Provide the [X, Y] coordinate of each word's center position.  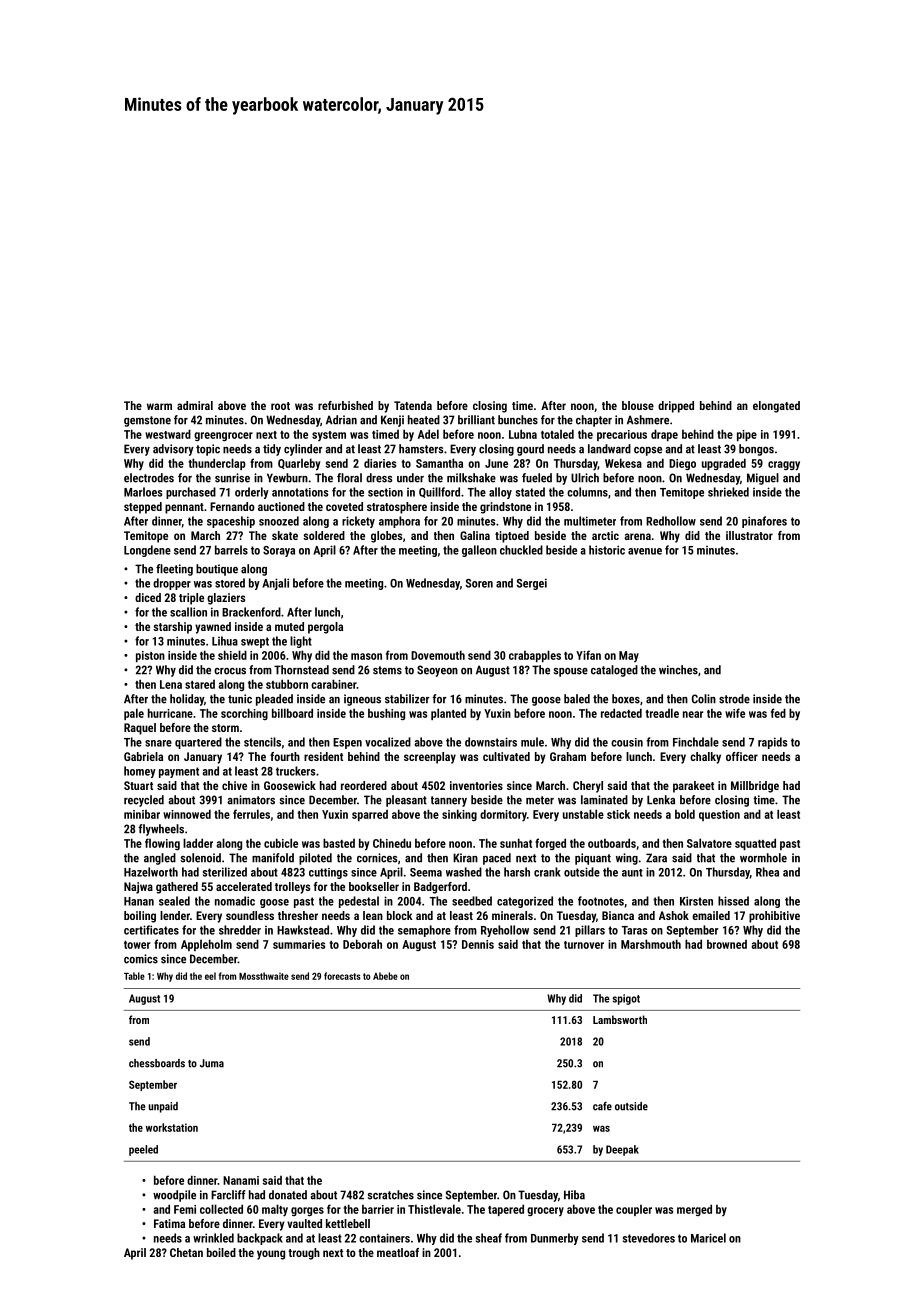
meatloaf [398, 1252]
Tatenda [413, 405]
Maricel [708, 1238]
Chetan [186, 1252]
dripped [676, 407]
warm [159, 406]
